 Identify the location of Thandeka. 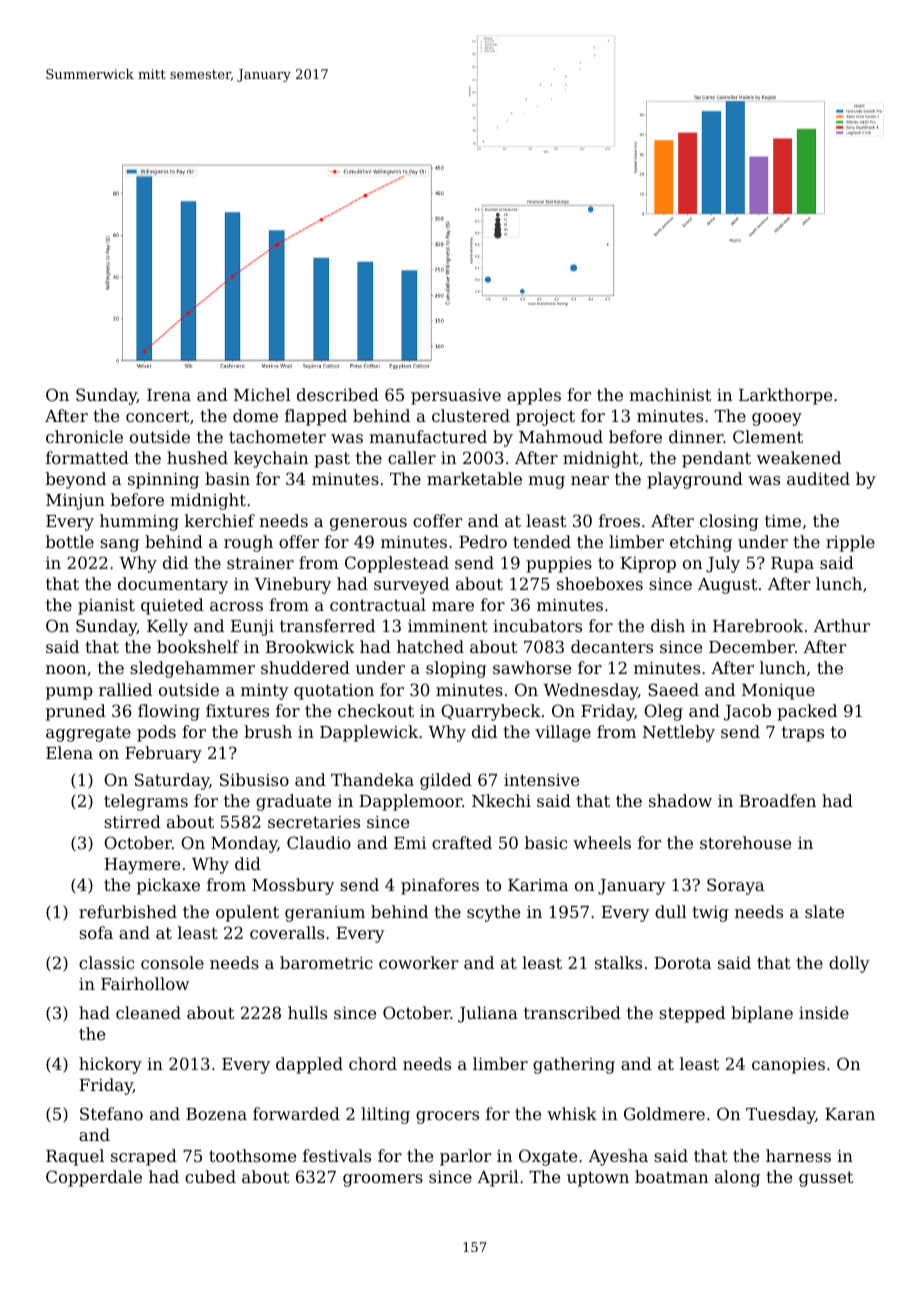
(372, 779).
